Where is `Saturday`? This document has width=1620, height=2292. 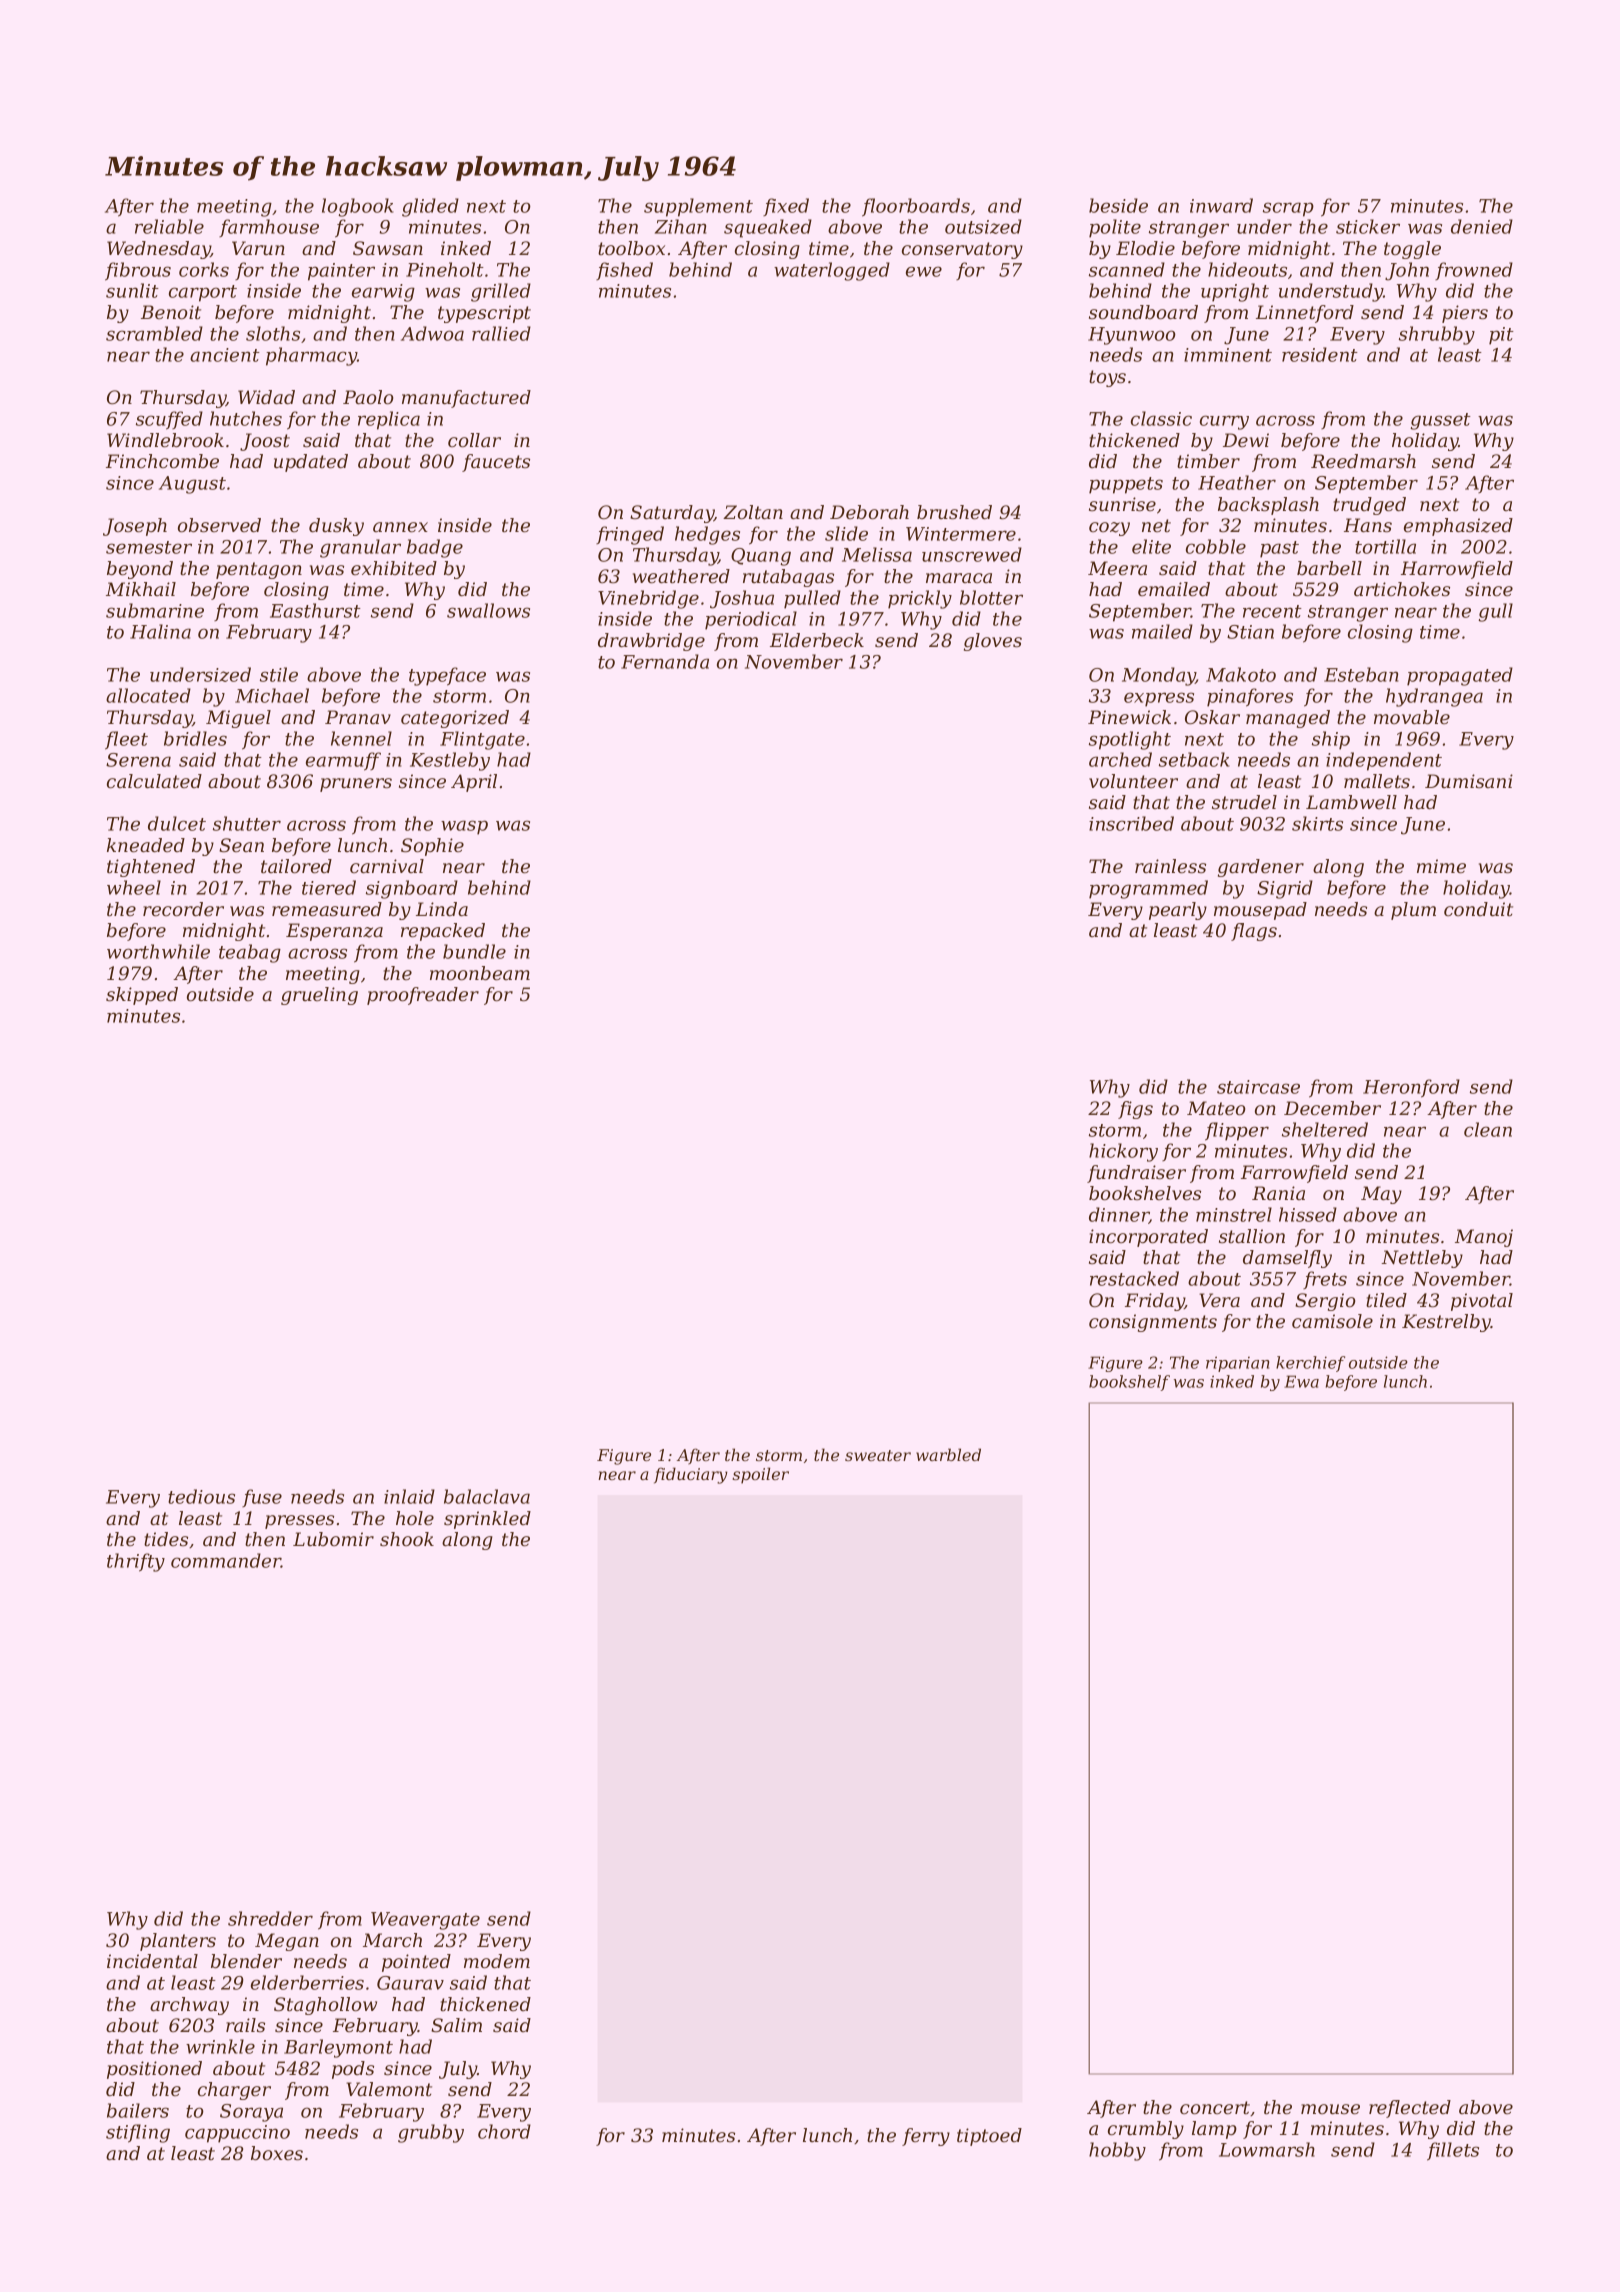
Saturday is located at coordinates (672, 514).
